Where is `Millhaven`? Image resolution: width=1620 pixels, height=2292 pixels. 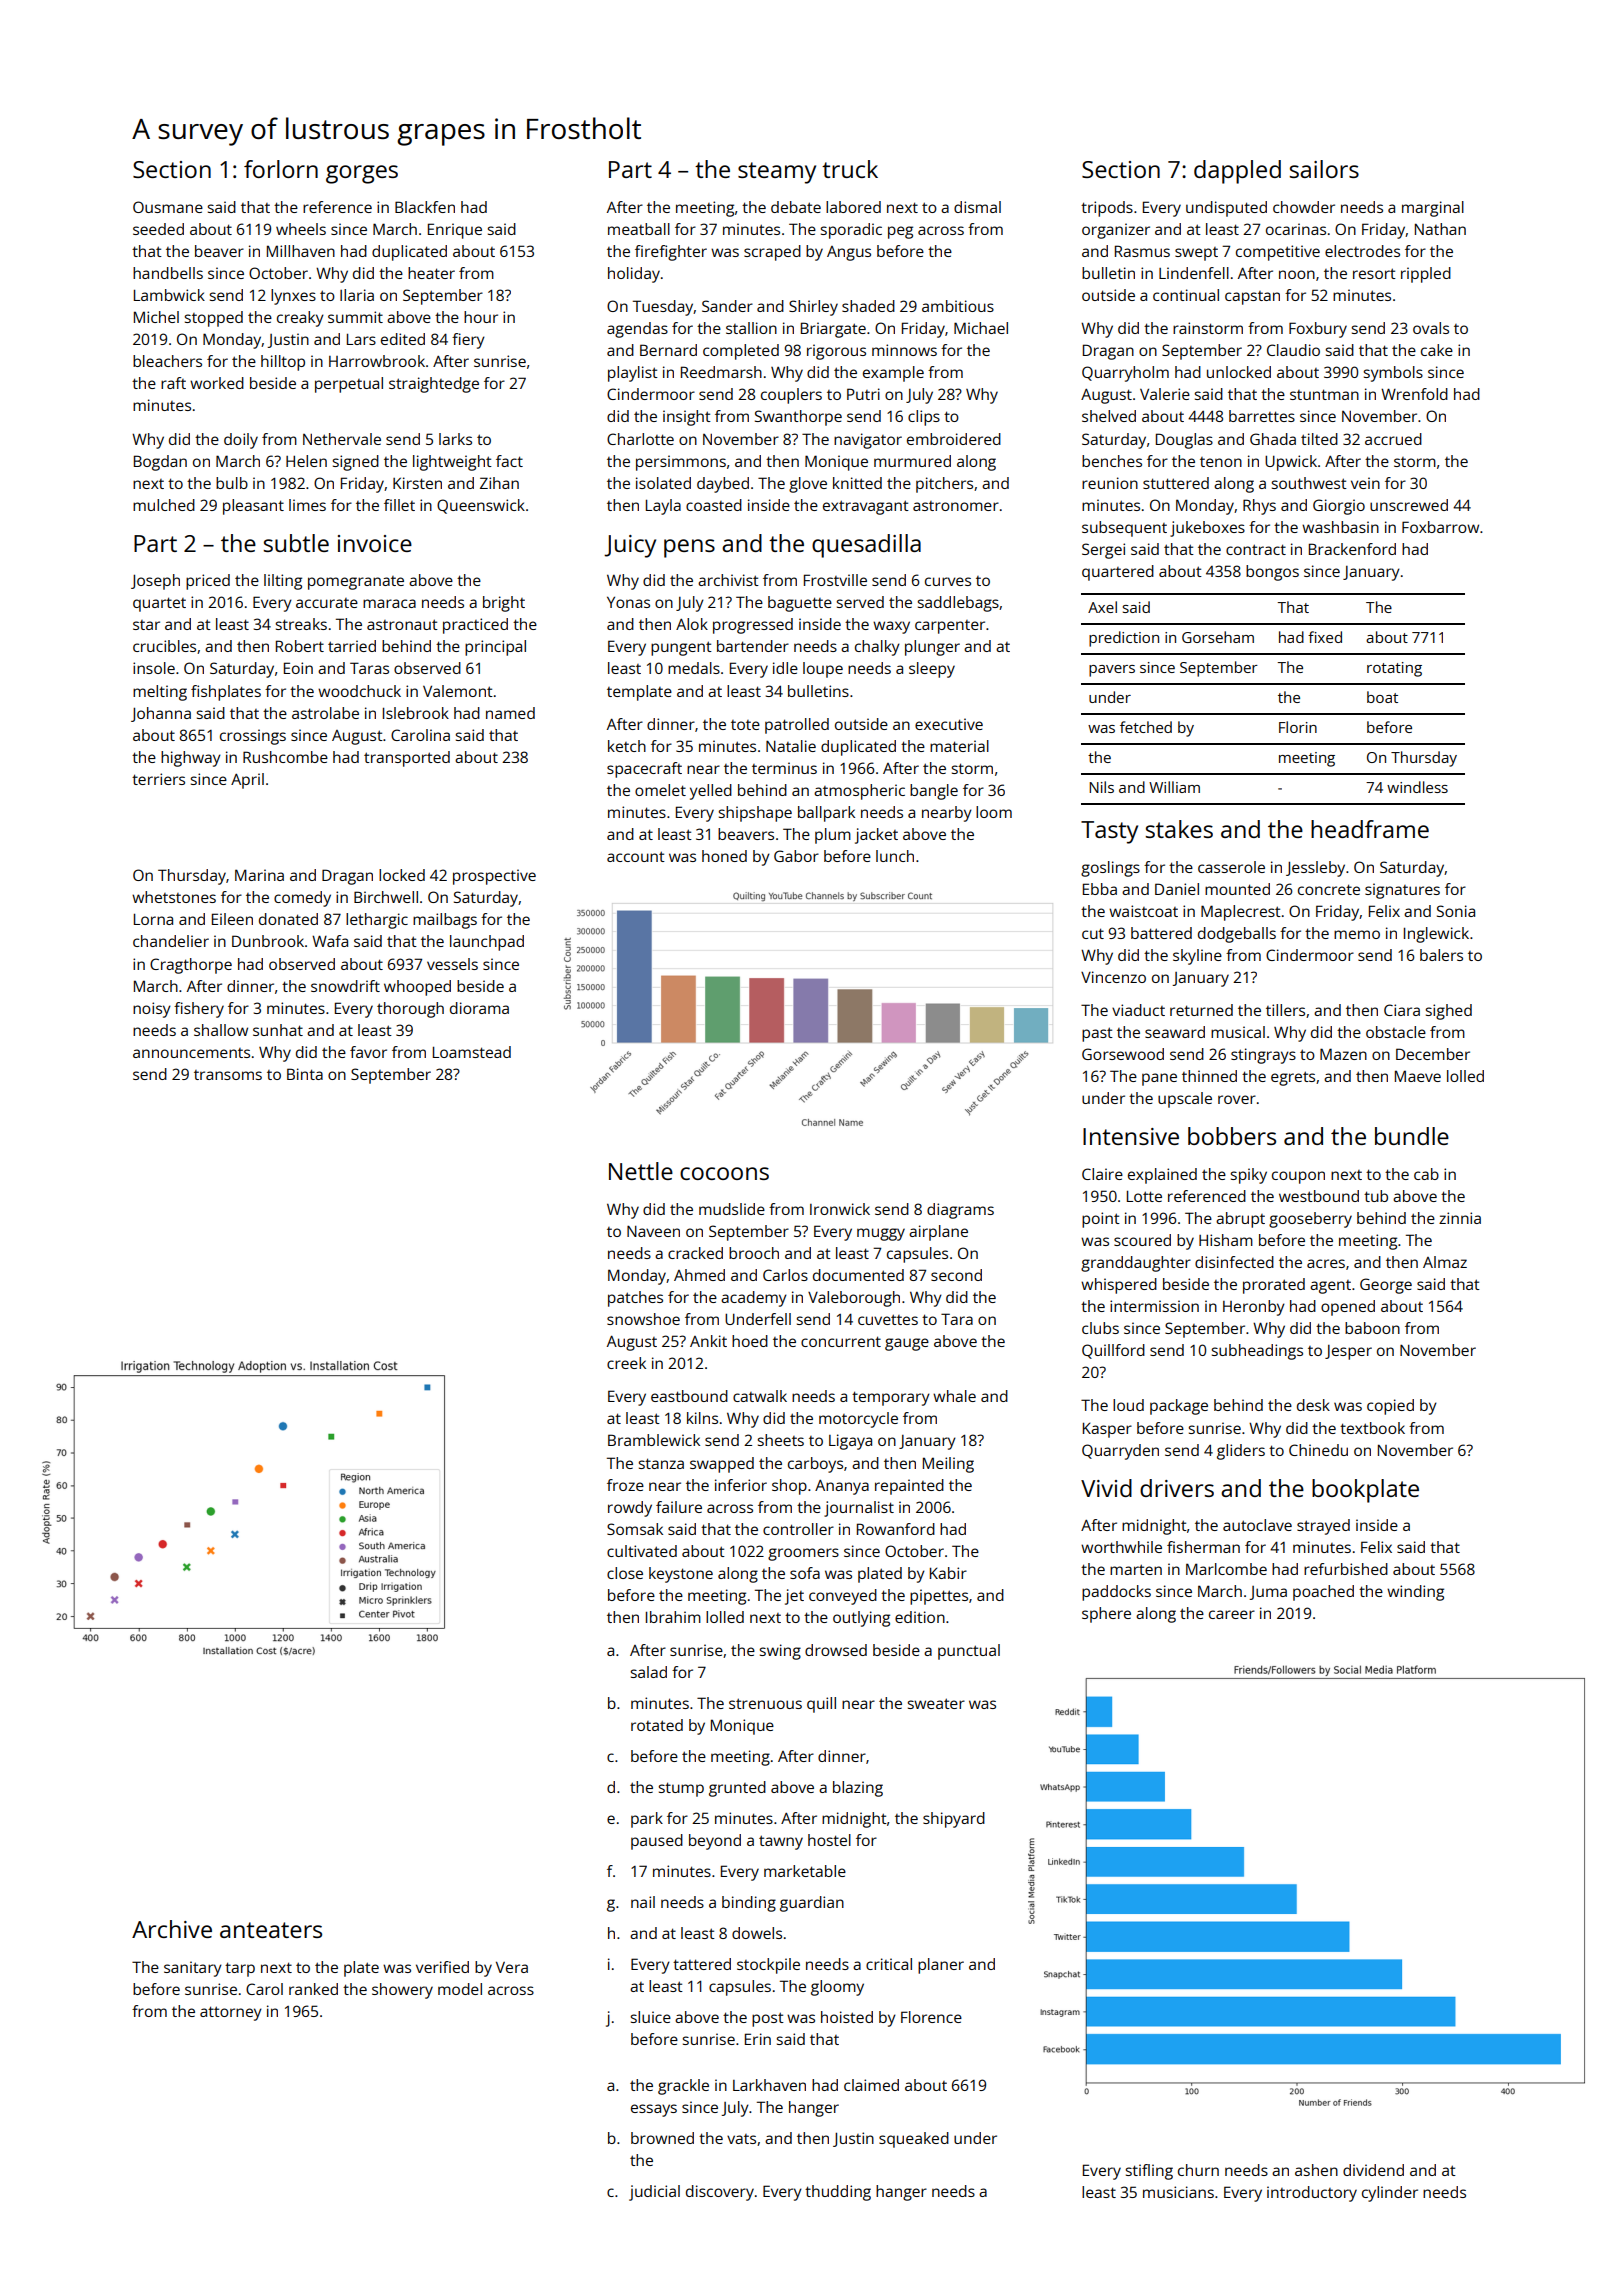 Millhaven is located at coordinates (301, 251).
